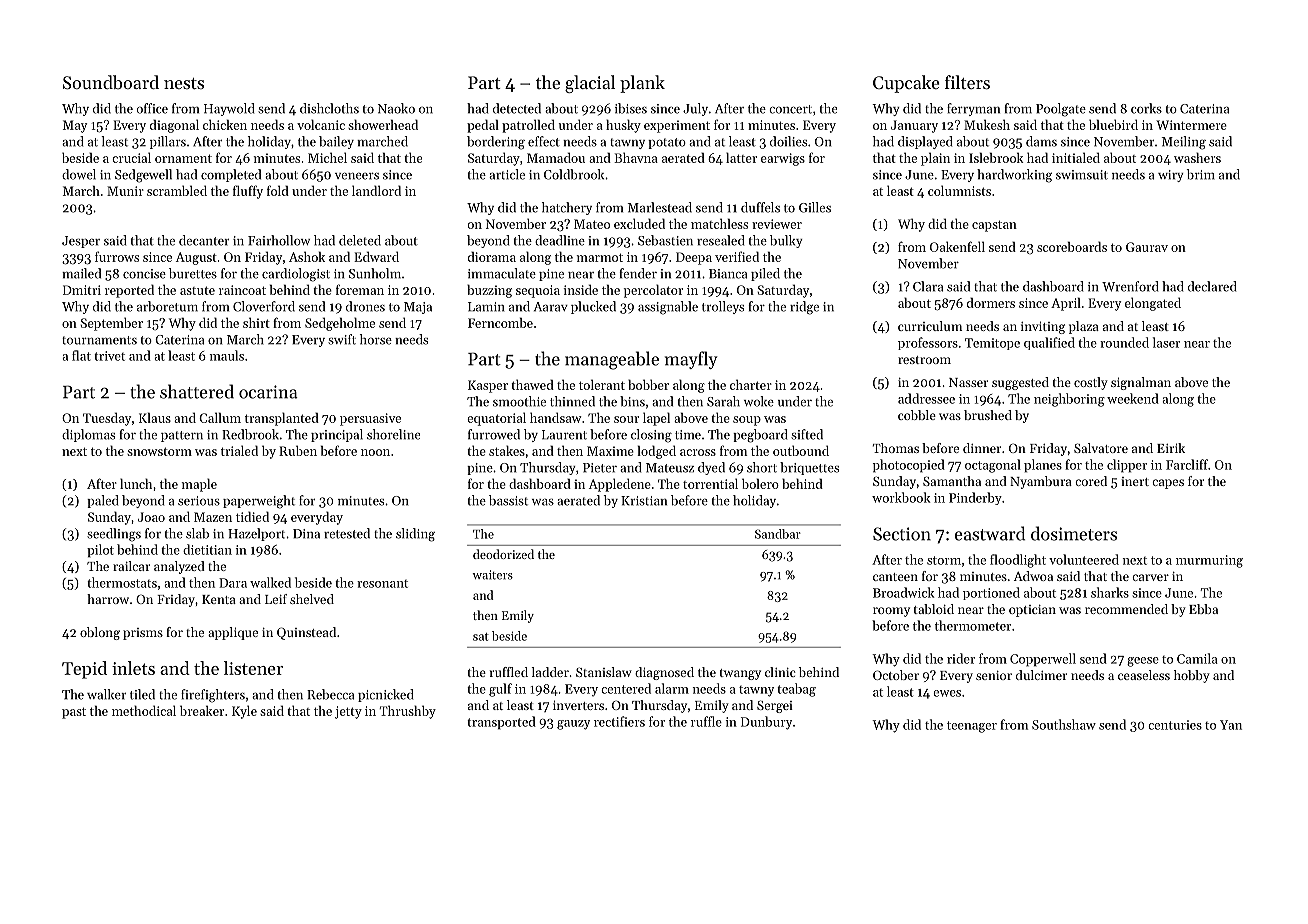 Image resolution: width=1308 pixels, height=924 pixels. Describe the element at coordinates (177, 190) in the screenshot. I see `scrambled` at that location.
